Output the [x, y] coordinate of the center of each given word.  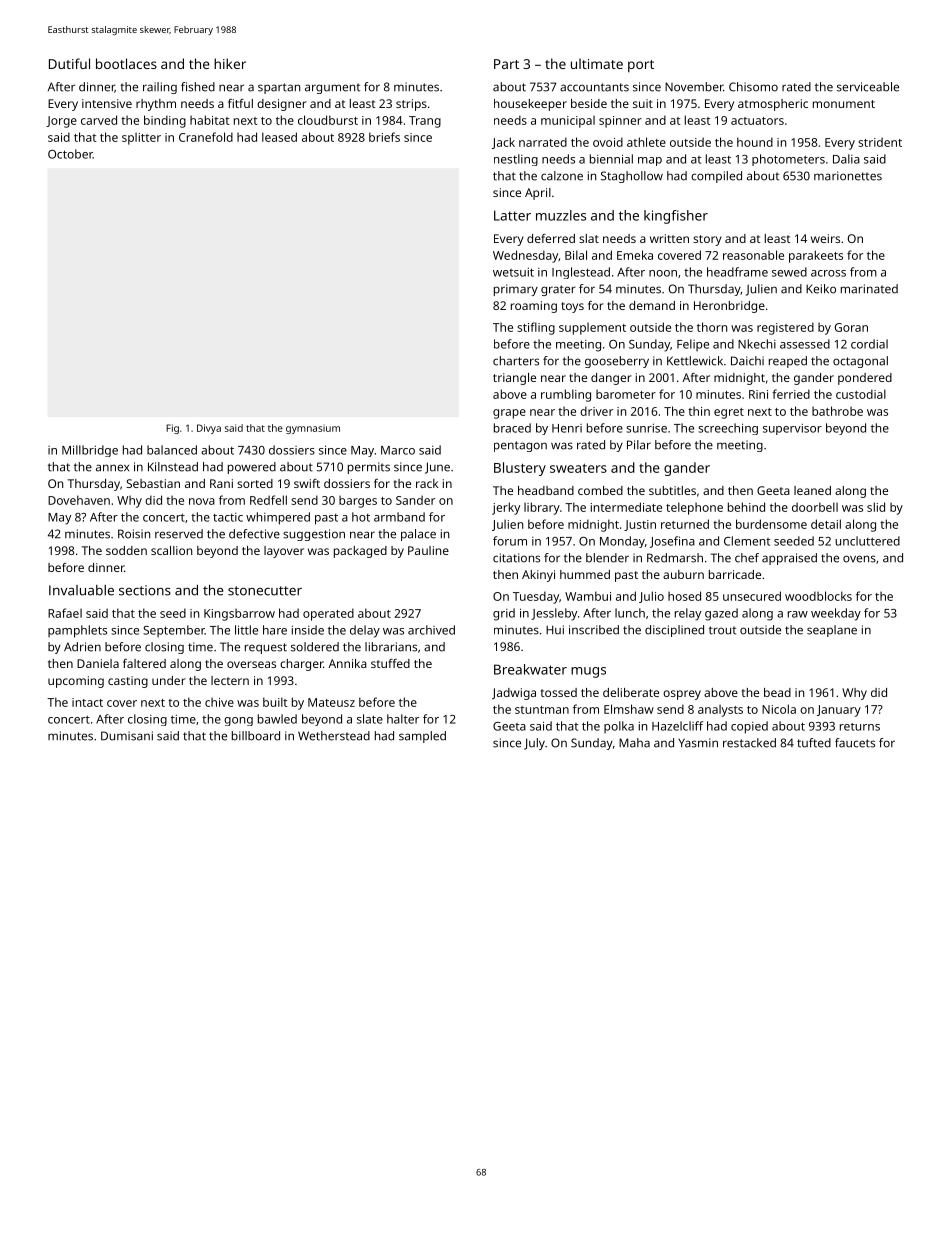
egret [729, 413]
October [70, 154]
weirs [825, 238]
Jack [503, 143]
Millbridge [90, 451]
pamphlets [77, 631]
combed [600, 490]
